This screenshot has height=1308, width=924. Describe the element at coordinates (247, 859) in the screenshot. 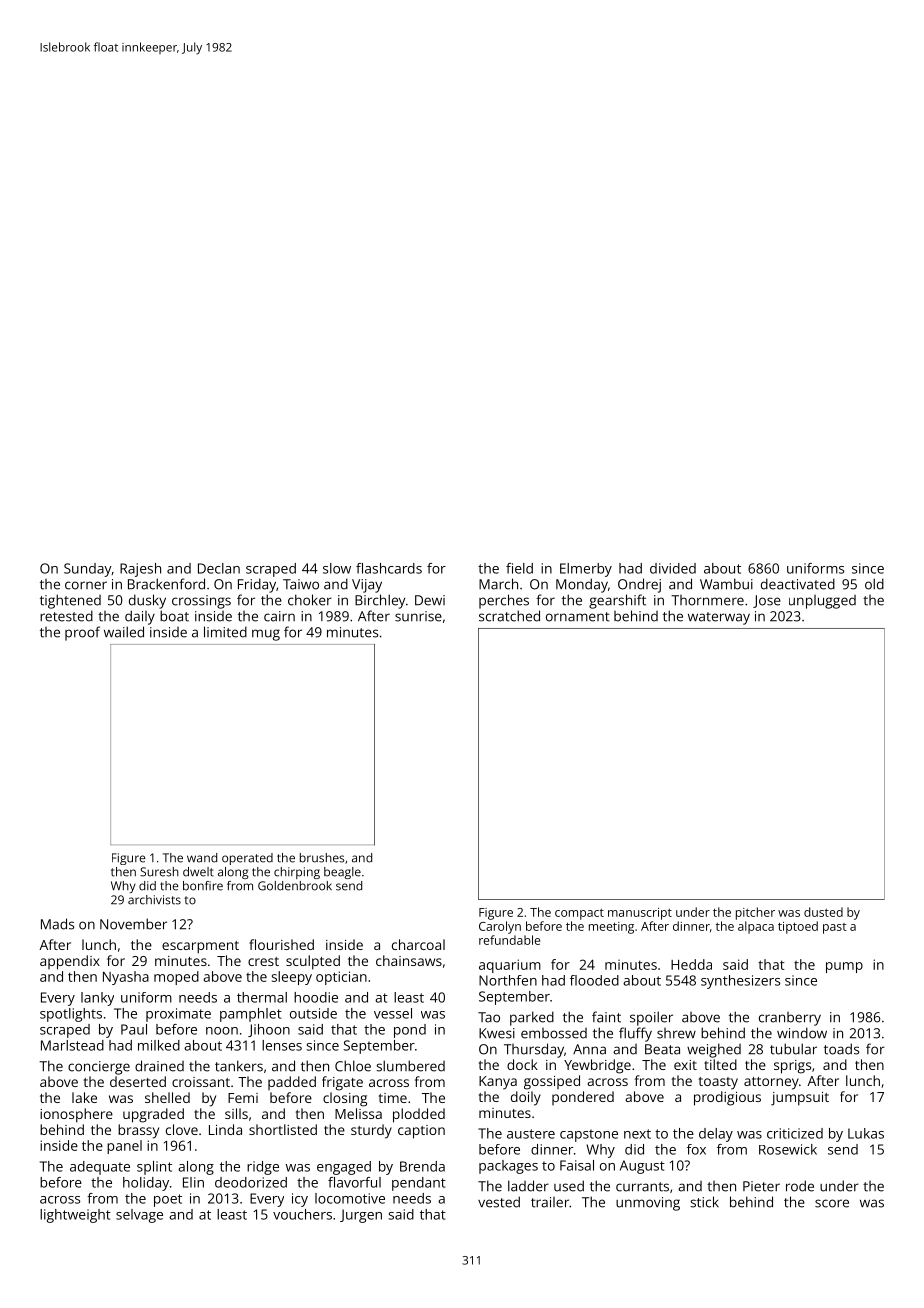

I see `operated` at that location.
